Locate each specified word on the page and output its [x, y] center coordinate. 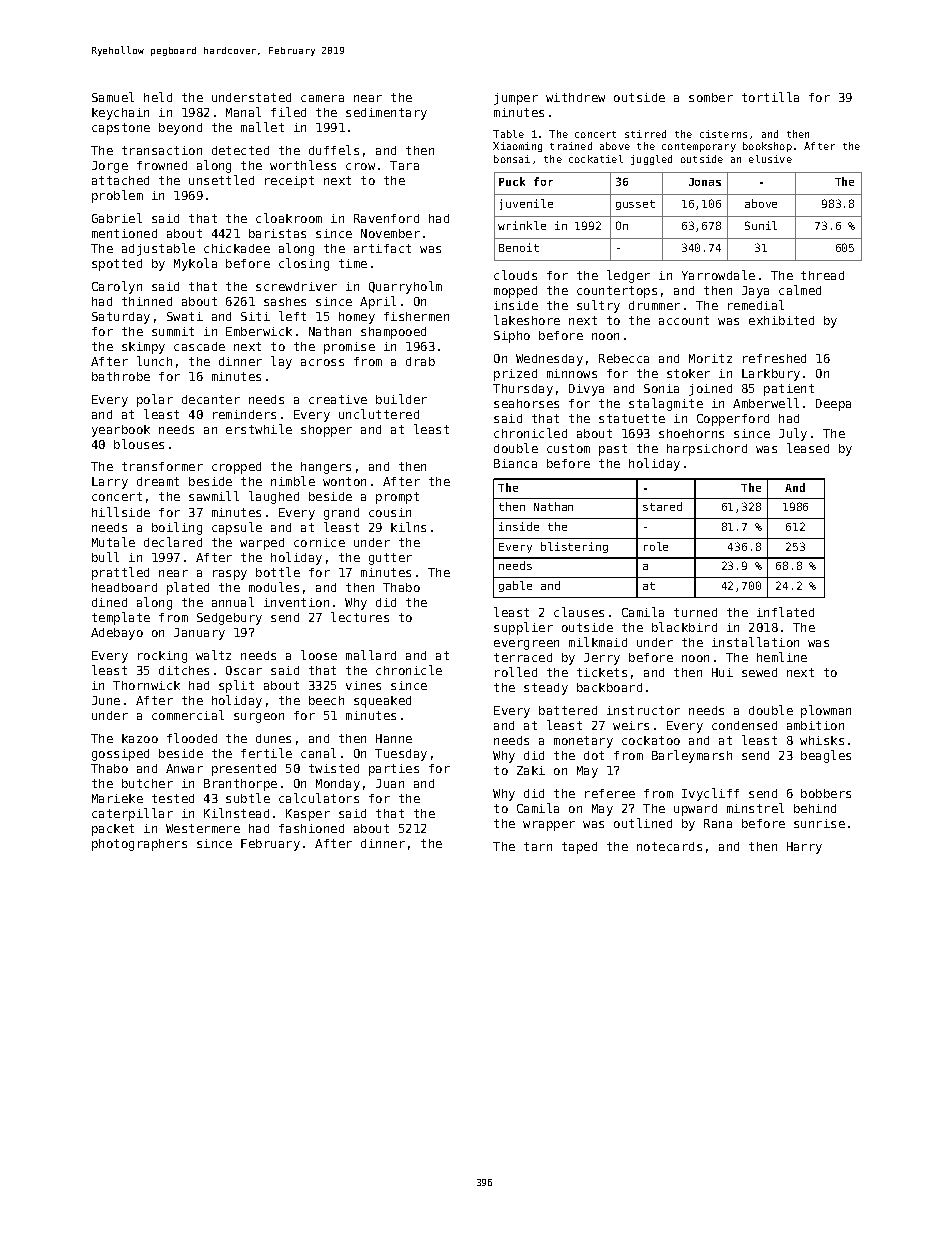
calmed [800, 290]
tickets [602, 672]
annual [233, 602]
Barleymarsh [692, 756]
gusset [635, 205]
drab [420, 361]
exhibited [781, 320]
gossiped [120, 755]
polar [155, 400]
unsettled [221, 180]
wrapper [549, 826]
